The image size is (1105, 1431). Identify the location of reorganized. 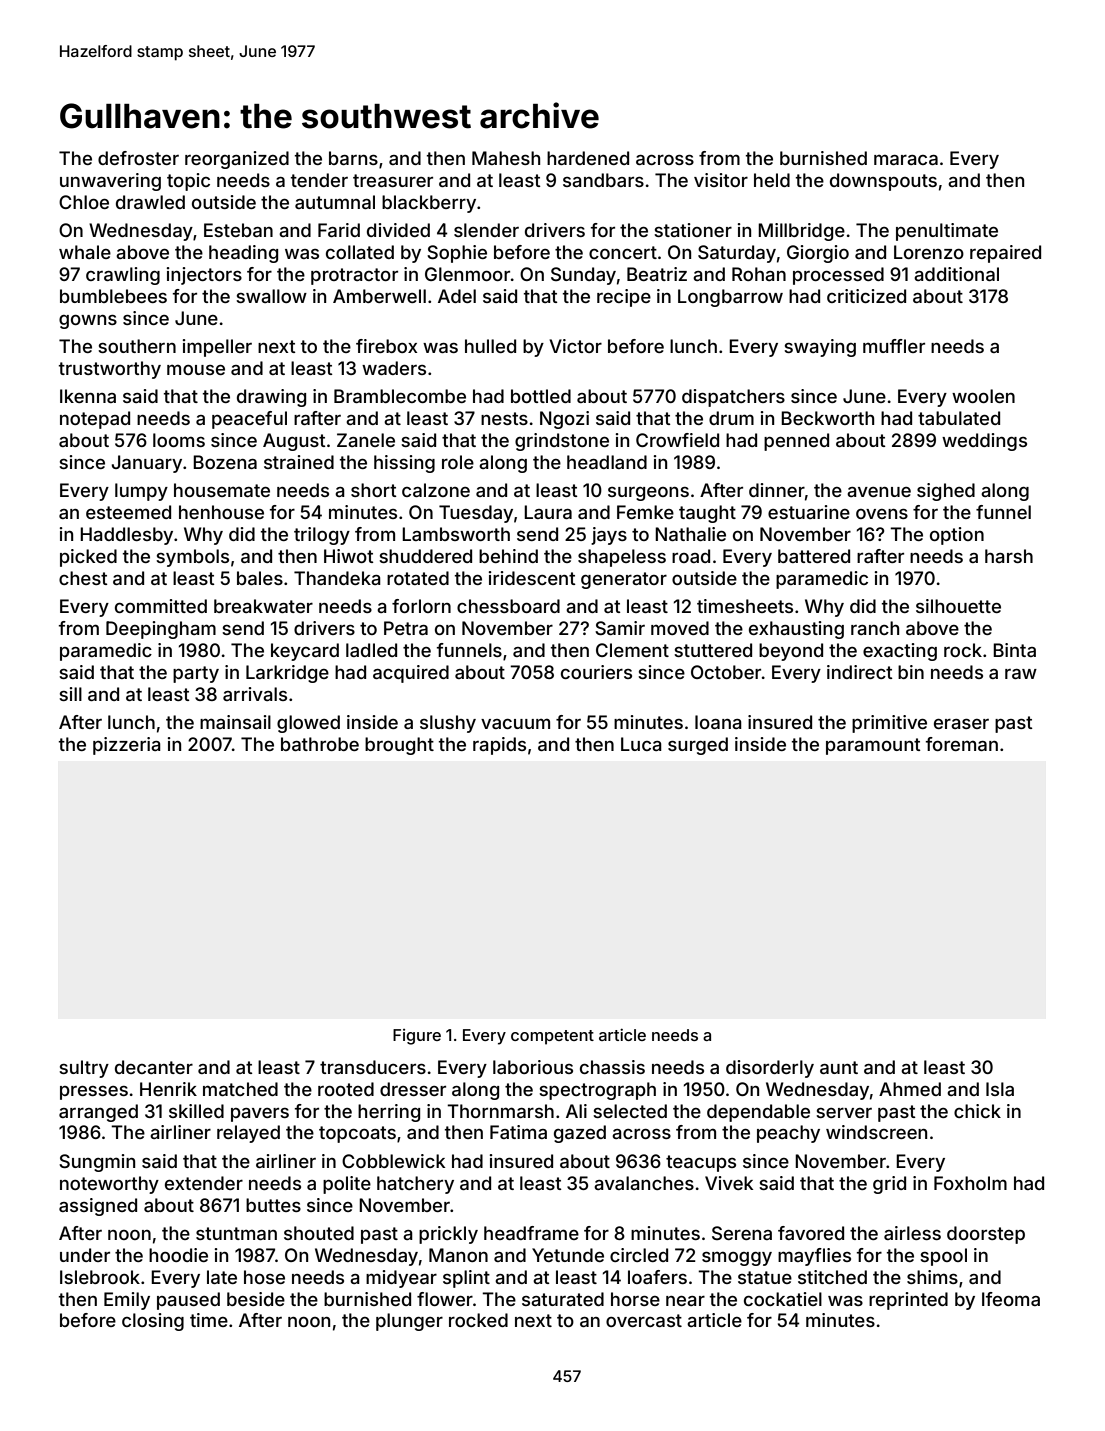
(237, 160).
